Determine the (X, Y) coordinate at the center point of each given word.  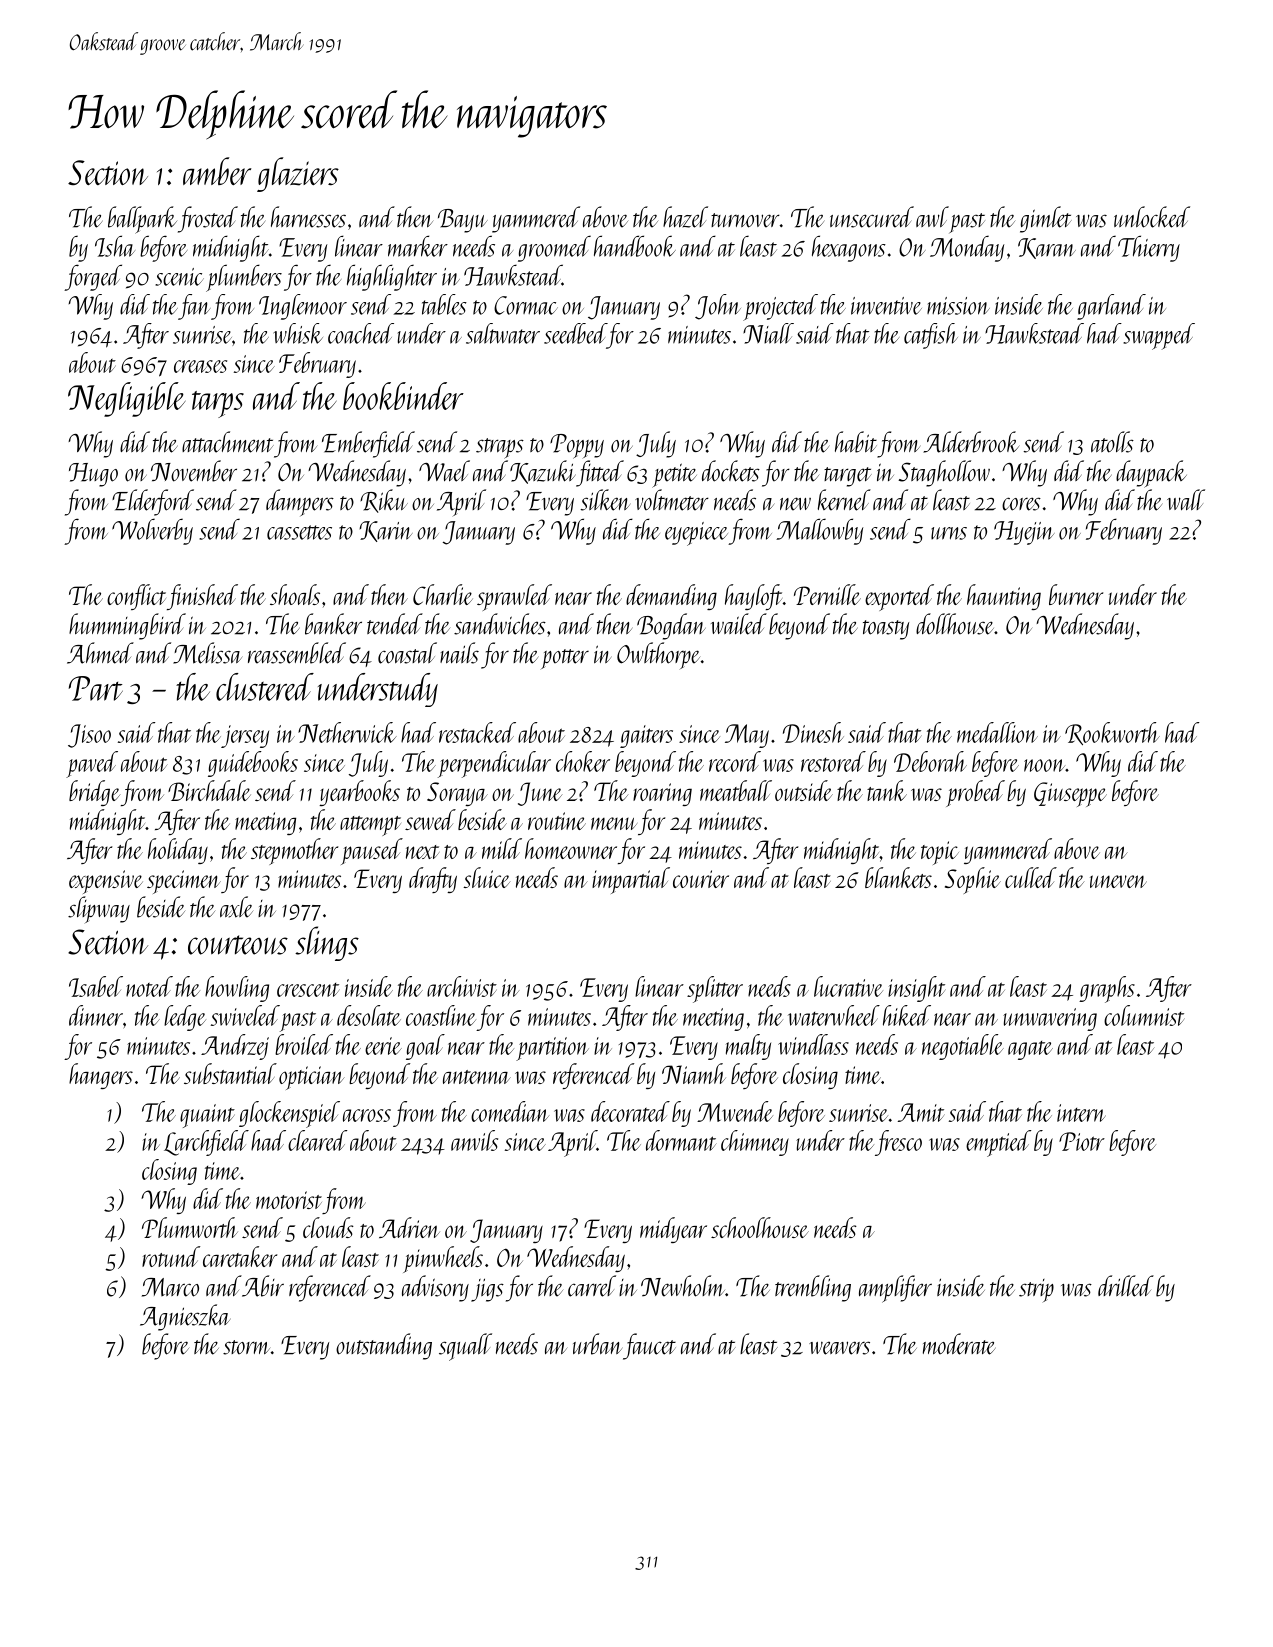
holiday (178, 851)
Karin (386, 531)
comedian (510, 1111)
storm (246, 1347)
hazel (685, 217)
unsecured (872, 217)
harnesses (308, 217)
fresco (898, 1143)
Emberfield (368, 444)
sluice (486, 877)
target (848, 477)
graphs (1107, 989)
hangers (101, 1076)
